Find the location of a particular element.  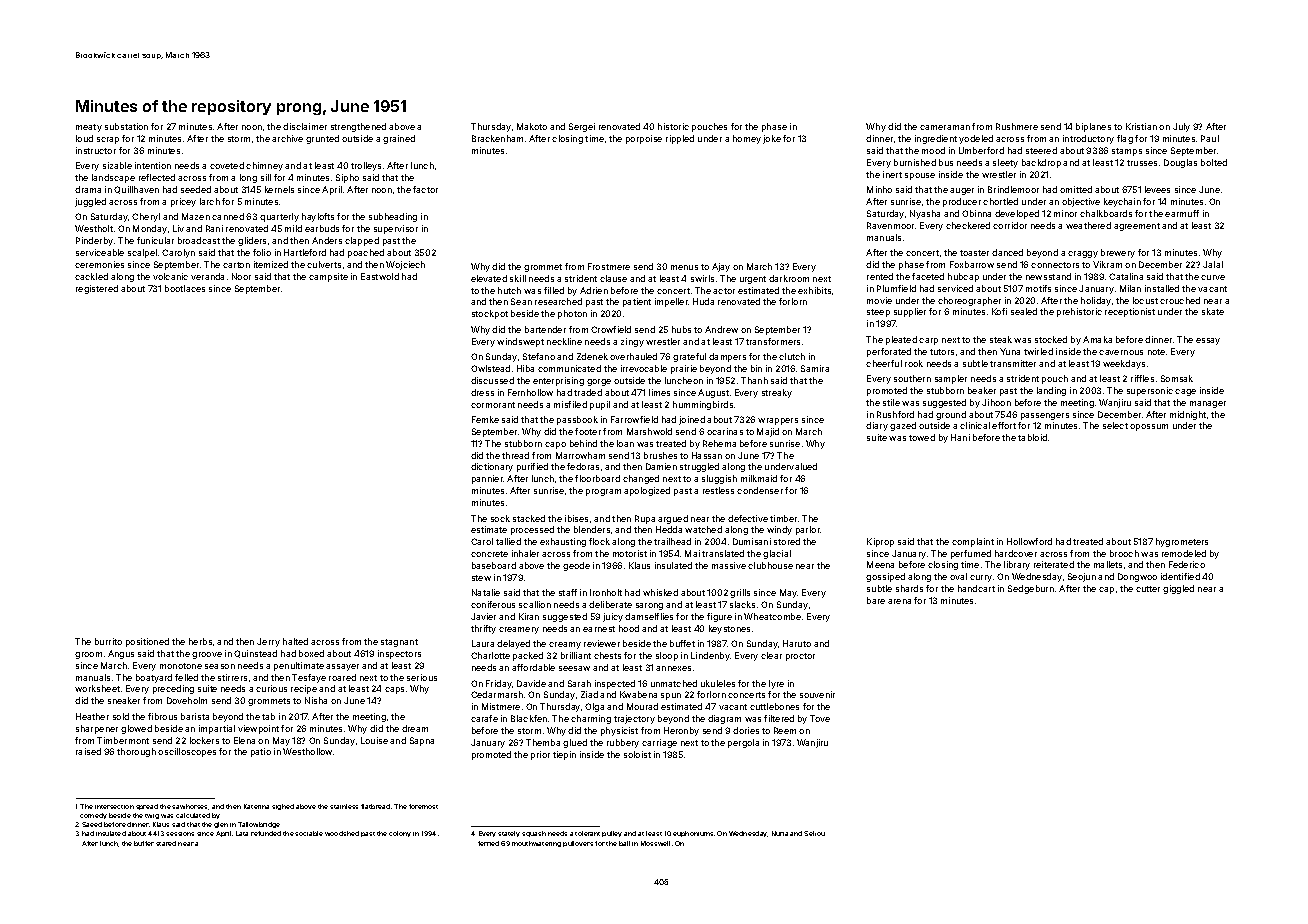

Frostmere is located at coordinates (609, 266).
